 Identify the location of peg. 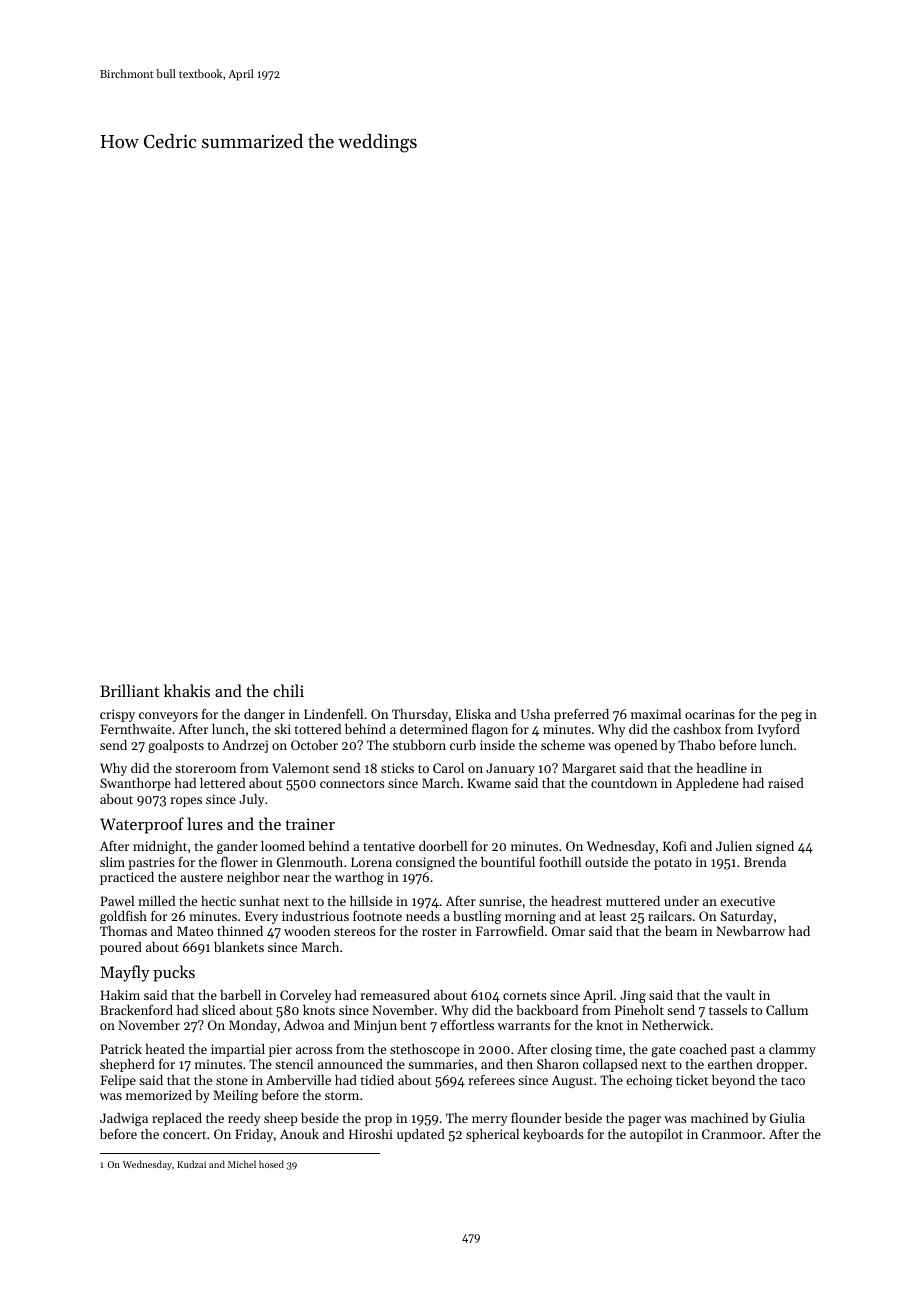
(791, 717).
